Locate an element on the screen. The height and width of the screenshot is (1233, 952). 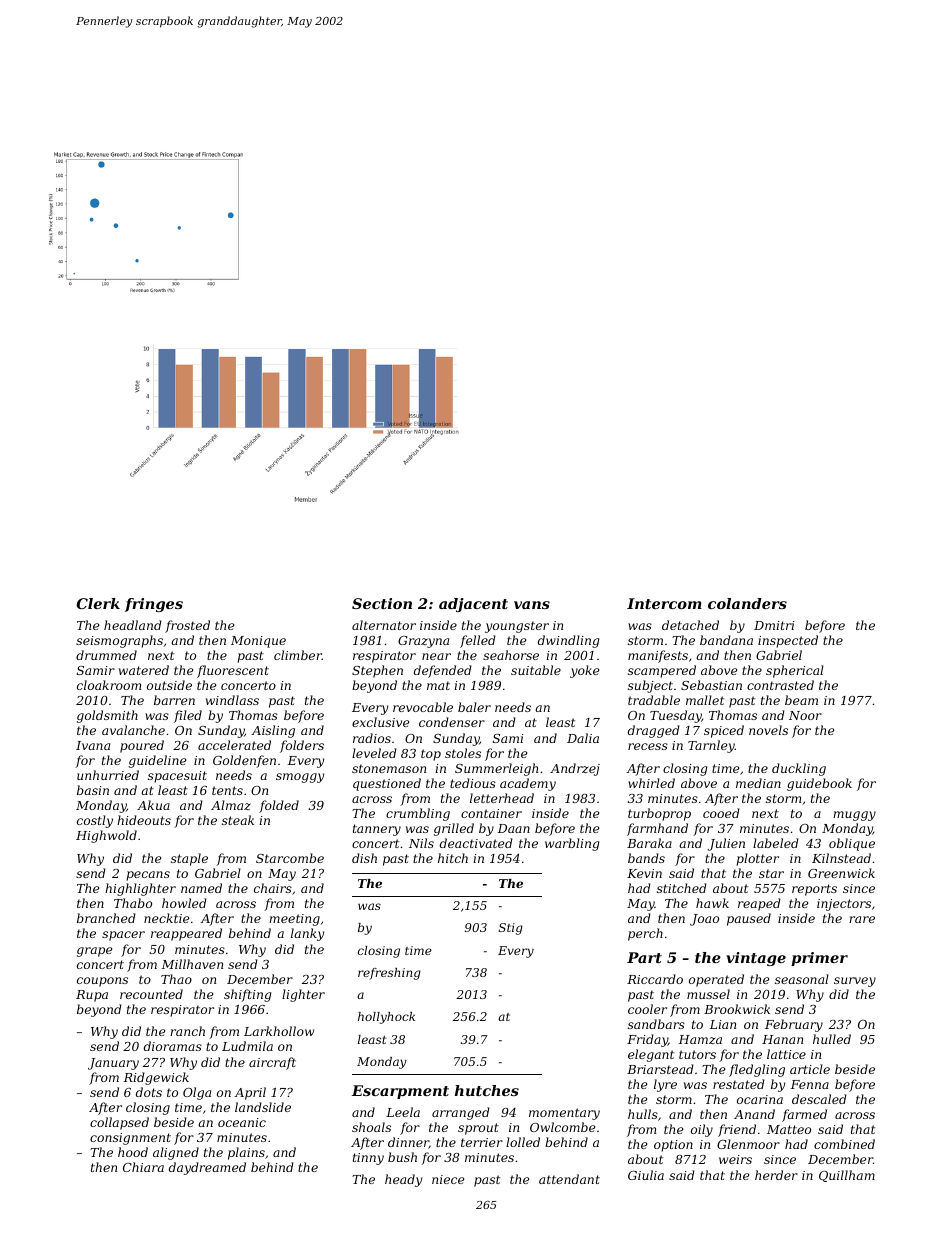
climber is located at coordinates (298, 655).
